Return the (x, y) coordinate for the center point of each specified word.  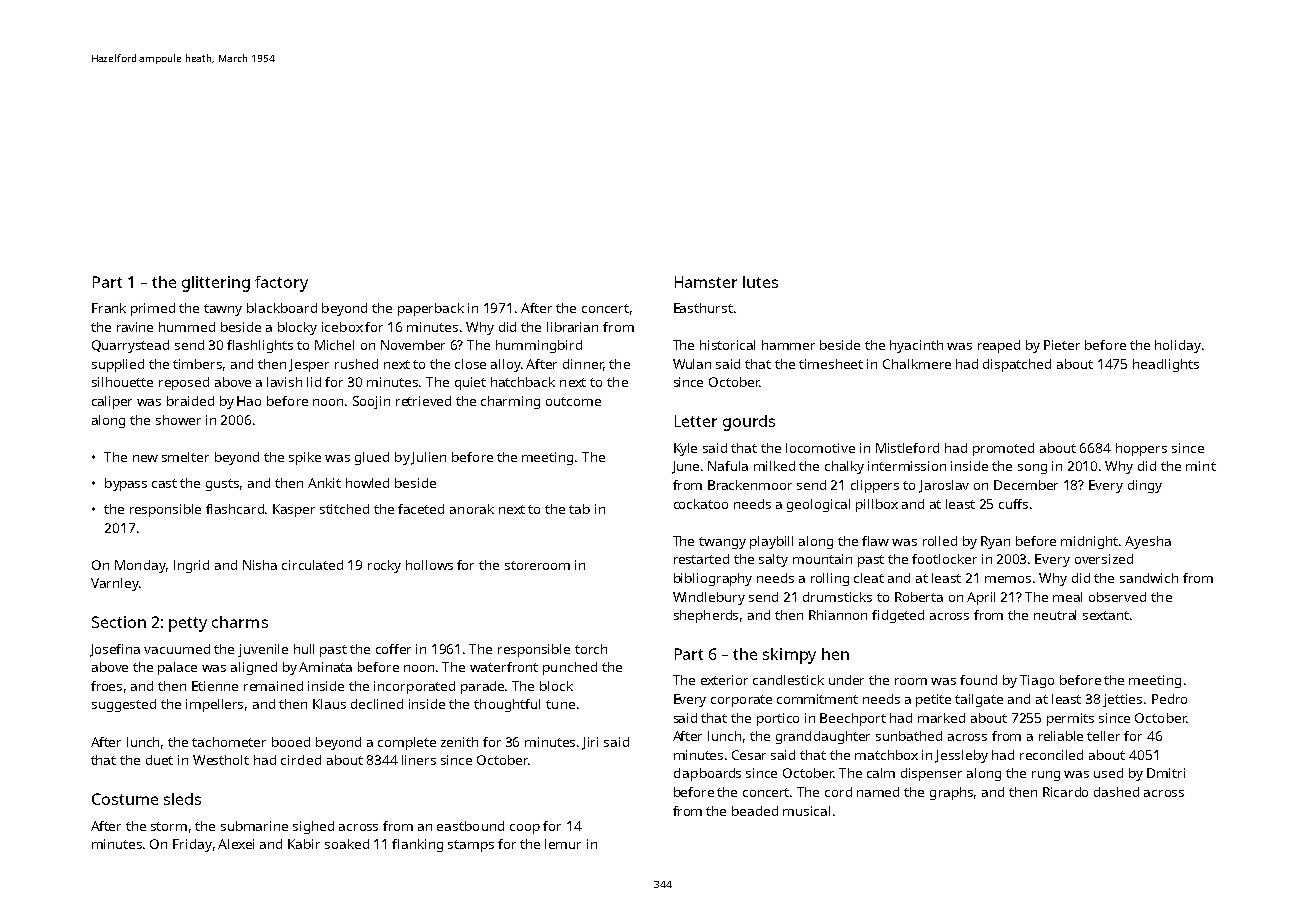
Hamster (706, 282)
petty (188, 624)
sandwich (1149, 578)
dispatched (1017, 365)
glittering (216, 284)
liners (419, 760)
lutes (760, 282)
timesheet (831, 364)
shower (178, 420)
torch (591, 649)
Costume (125, 799)
